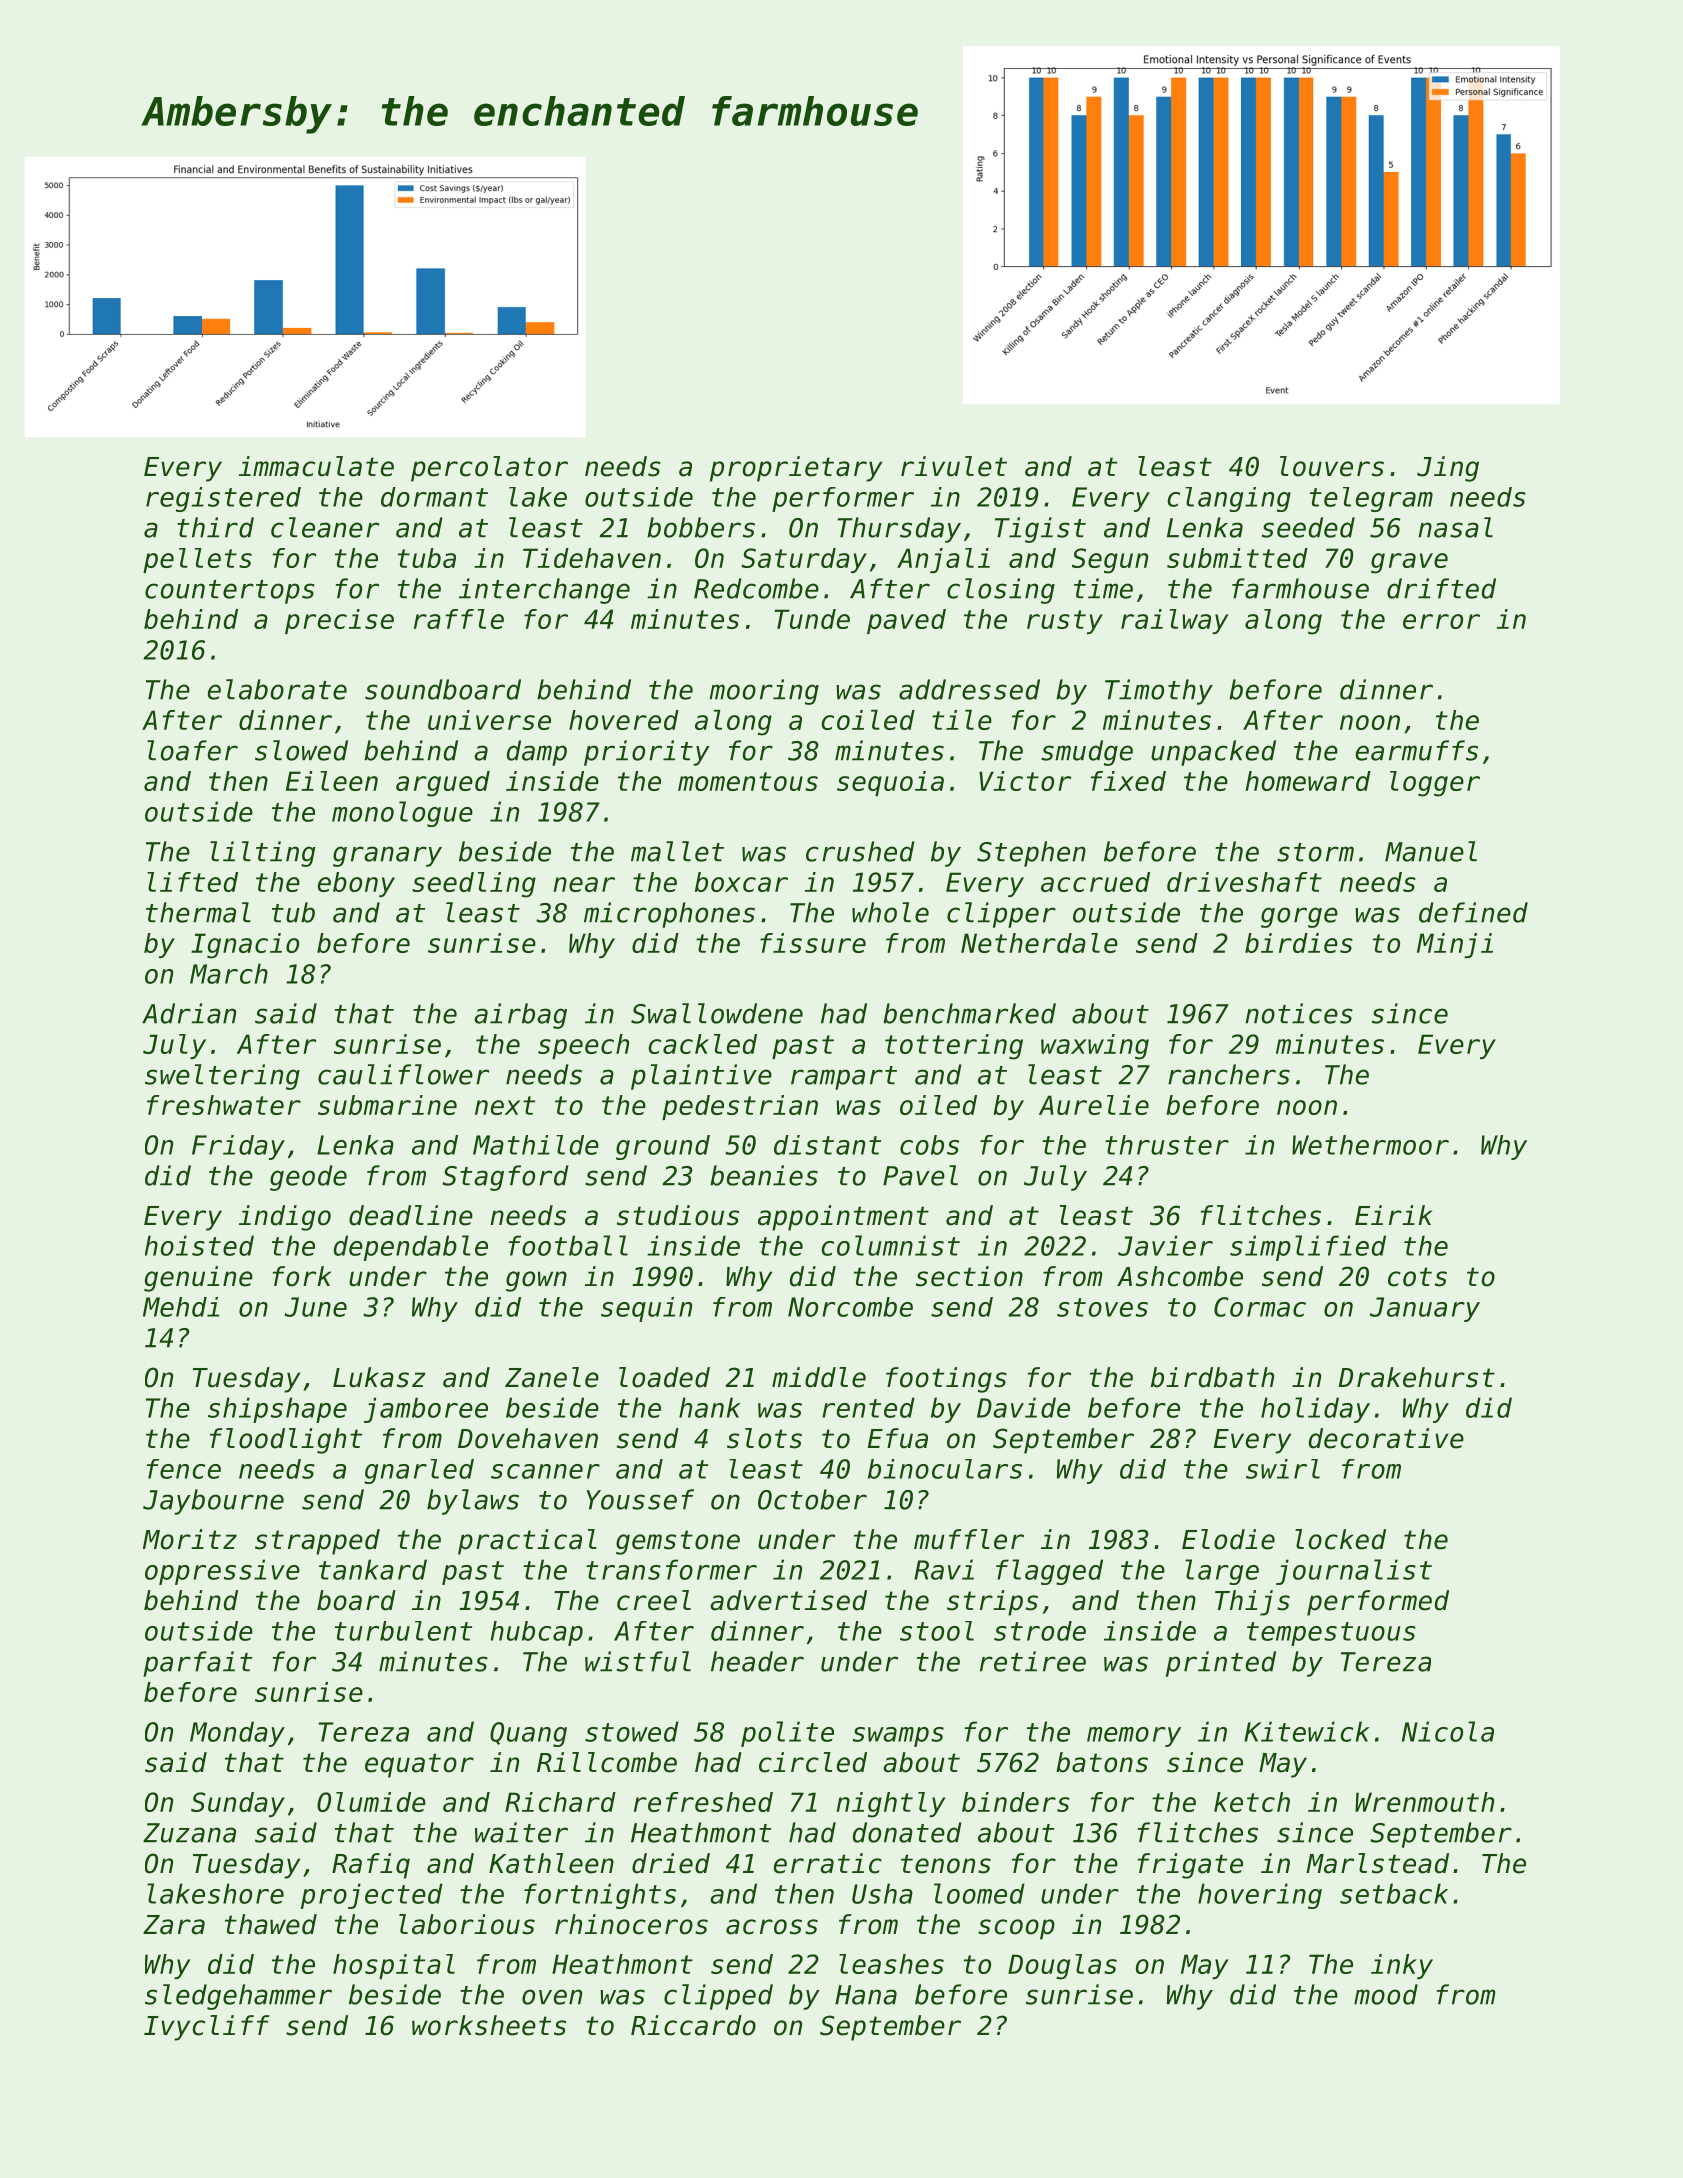 This page has width=1683, height=2178. Describe the element at coordinates (640, 1499) in the page. I see `Youssef` at that location.
